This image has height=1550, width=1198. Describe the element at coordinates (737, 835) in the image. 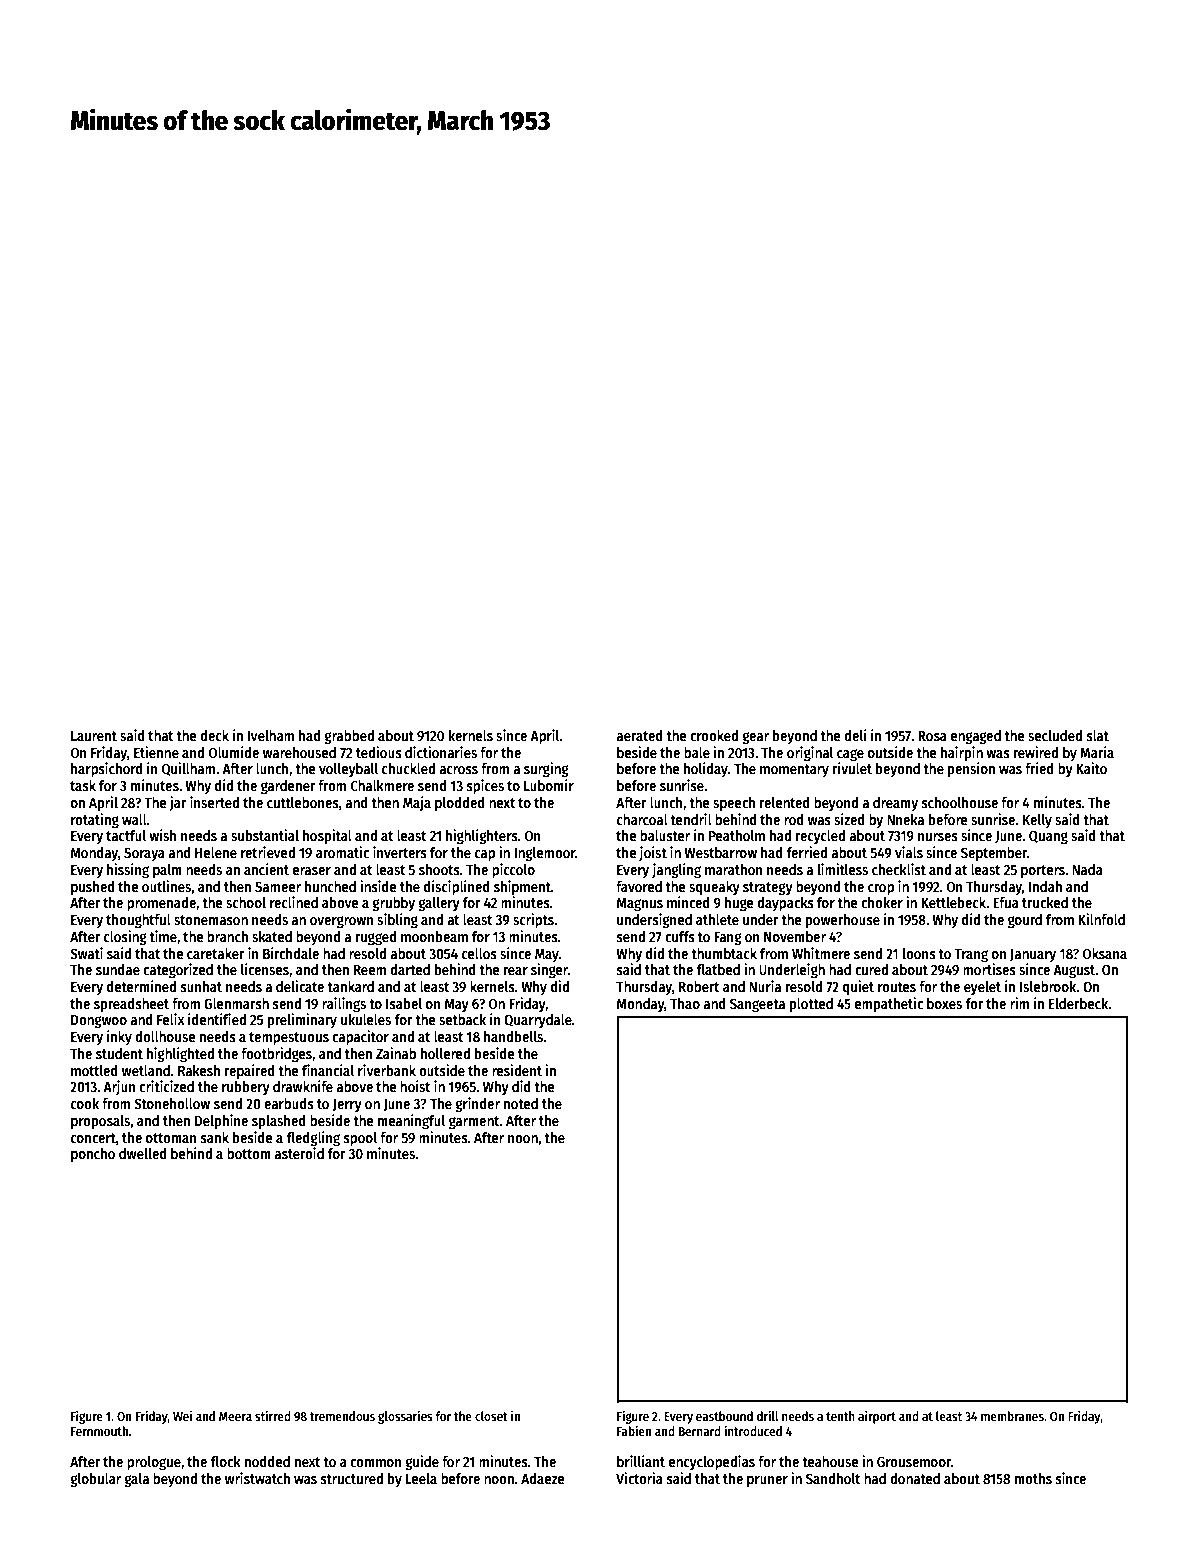

I see `Peatholm` at that location.
